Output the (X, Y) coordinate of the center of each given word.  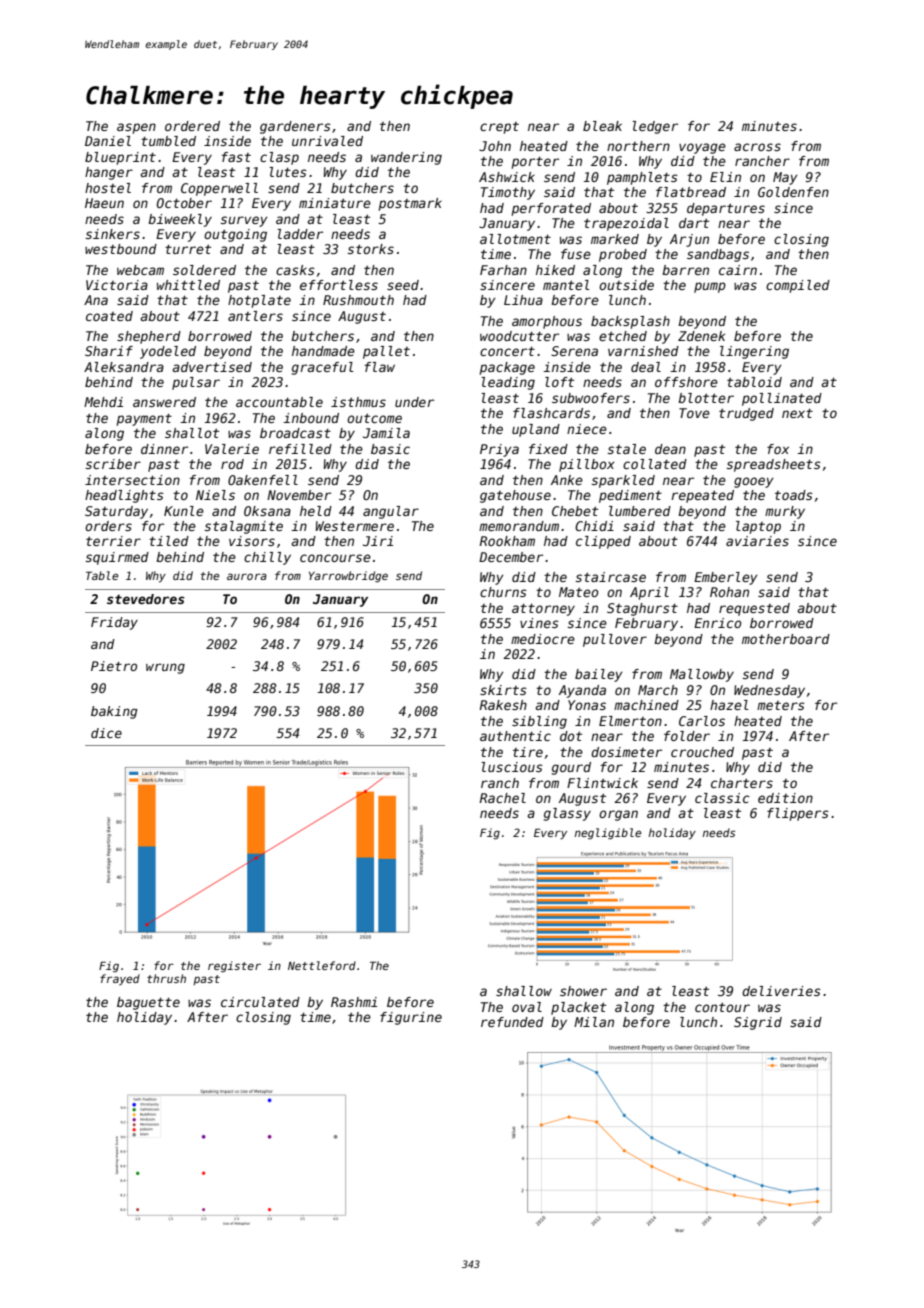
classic (722, 798)
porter (535, 162)
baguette (148, 1003)
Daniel (108, 141)
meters (781, 705)
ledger (655, 127)
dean (670, 449)
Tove (694, 413)
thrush (166, 978)
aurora (247, 576)
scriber (113, 464)
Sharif (109, 351)
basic (390, 449)
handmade (323, 351)
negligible (608, 834)
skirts (503, 690)
